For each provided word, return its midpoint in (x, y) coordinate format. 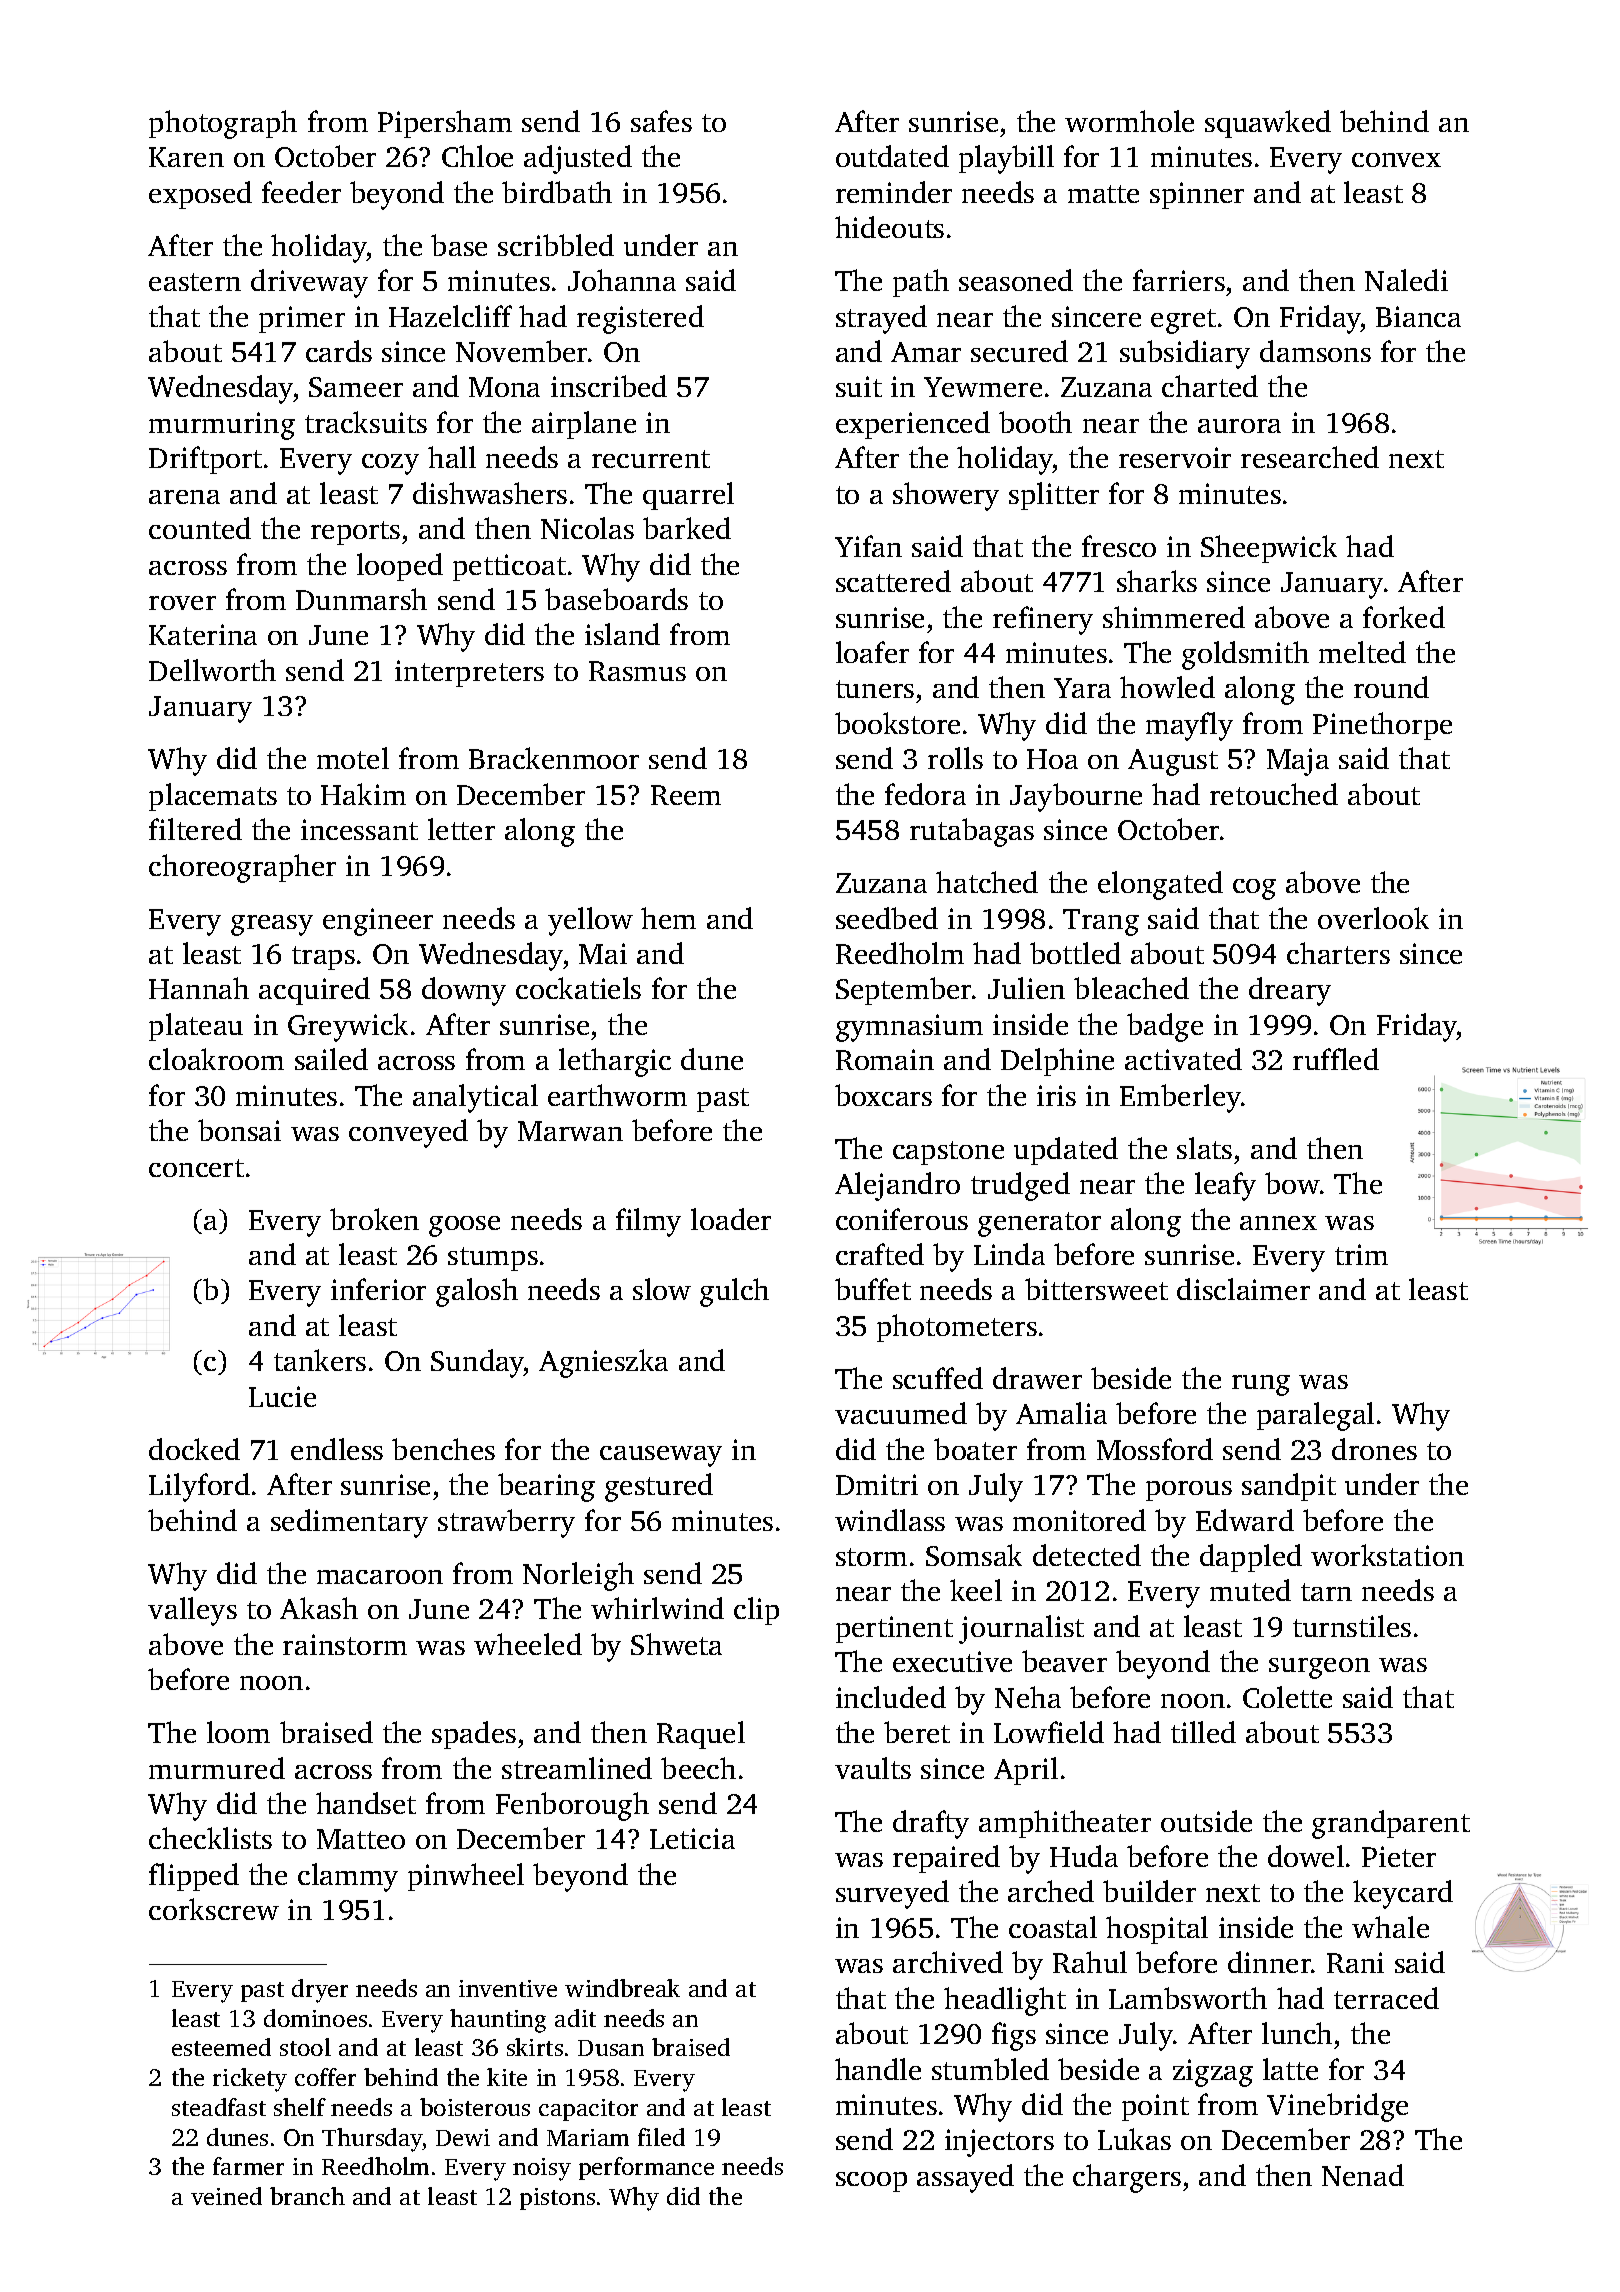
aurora (1239, 426)
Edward (1245, 1520)
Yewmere (983, 387)
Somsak (974, 1555)
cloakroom (216, 1059)
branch (307, 2196)
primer (302, 319)
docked (194, 1449)
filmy (648, 1222)
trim (1361, 1254)
